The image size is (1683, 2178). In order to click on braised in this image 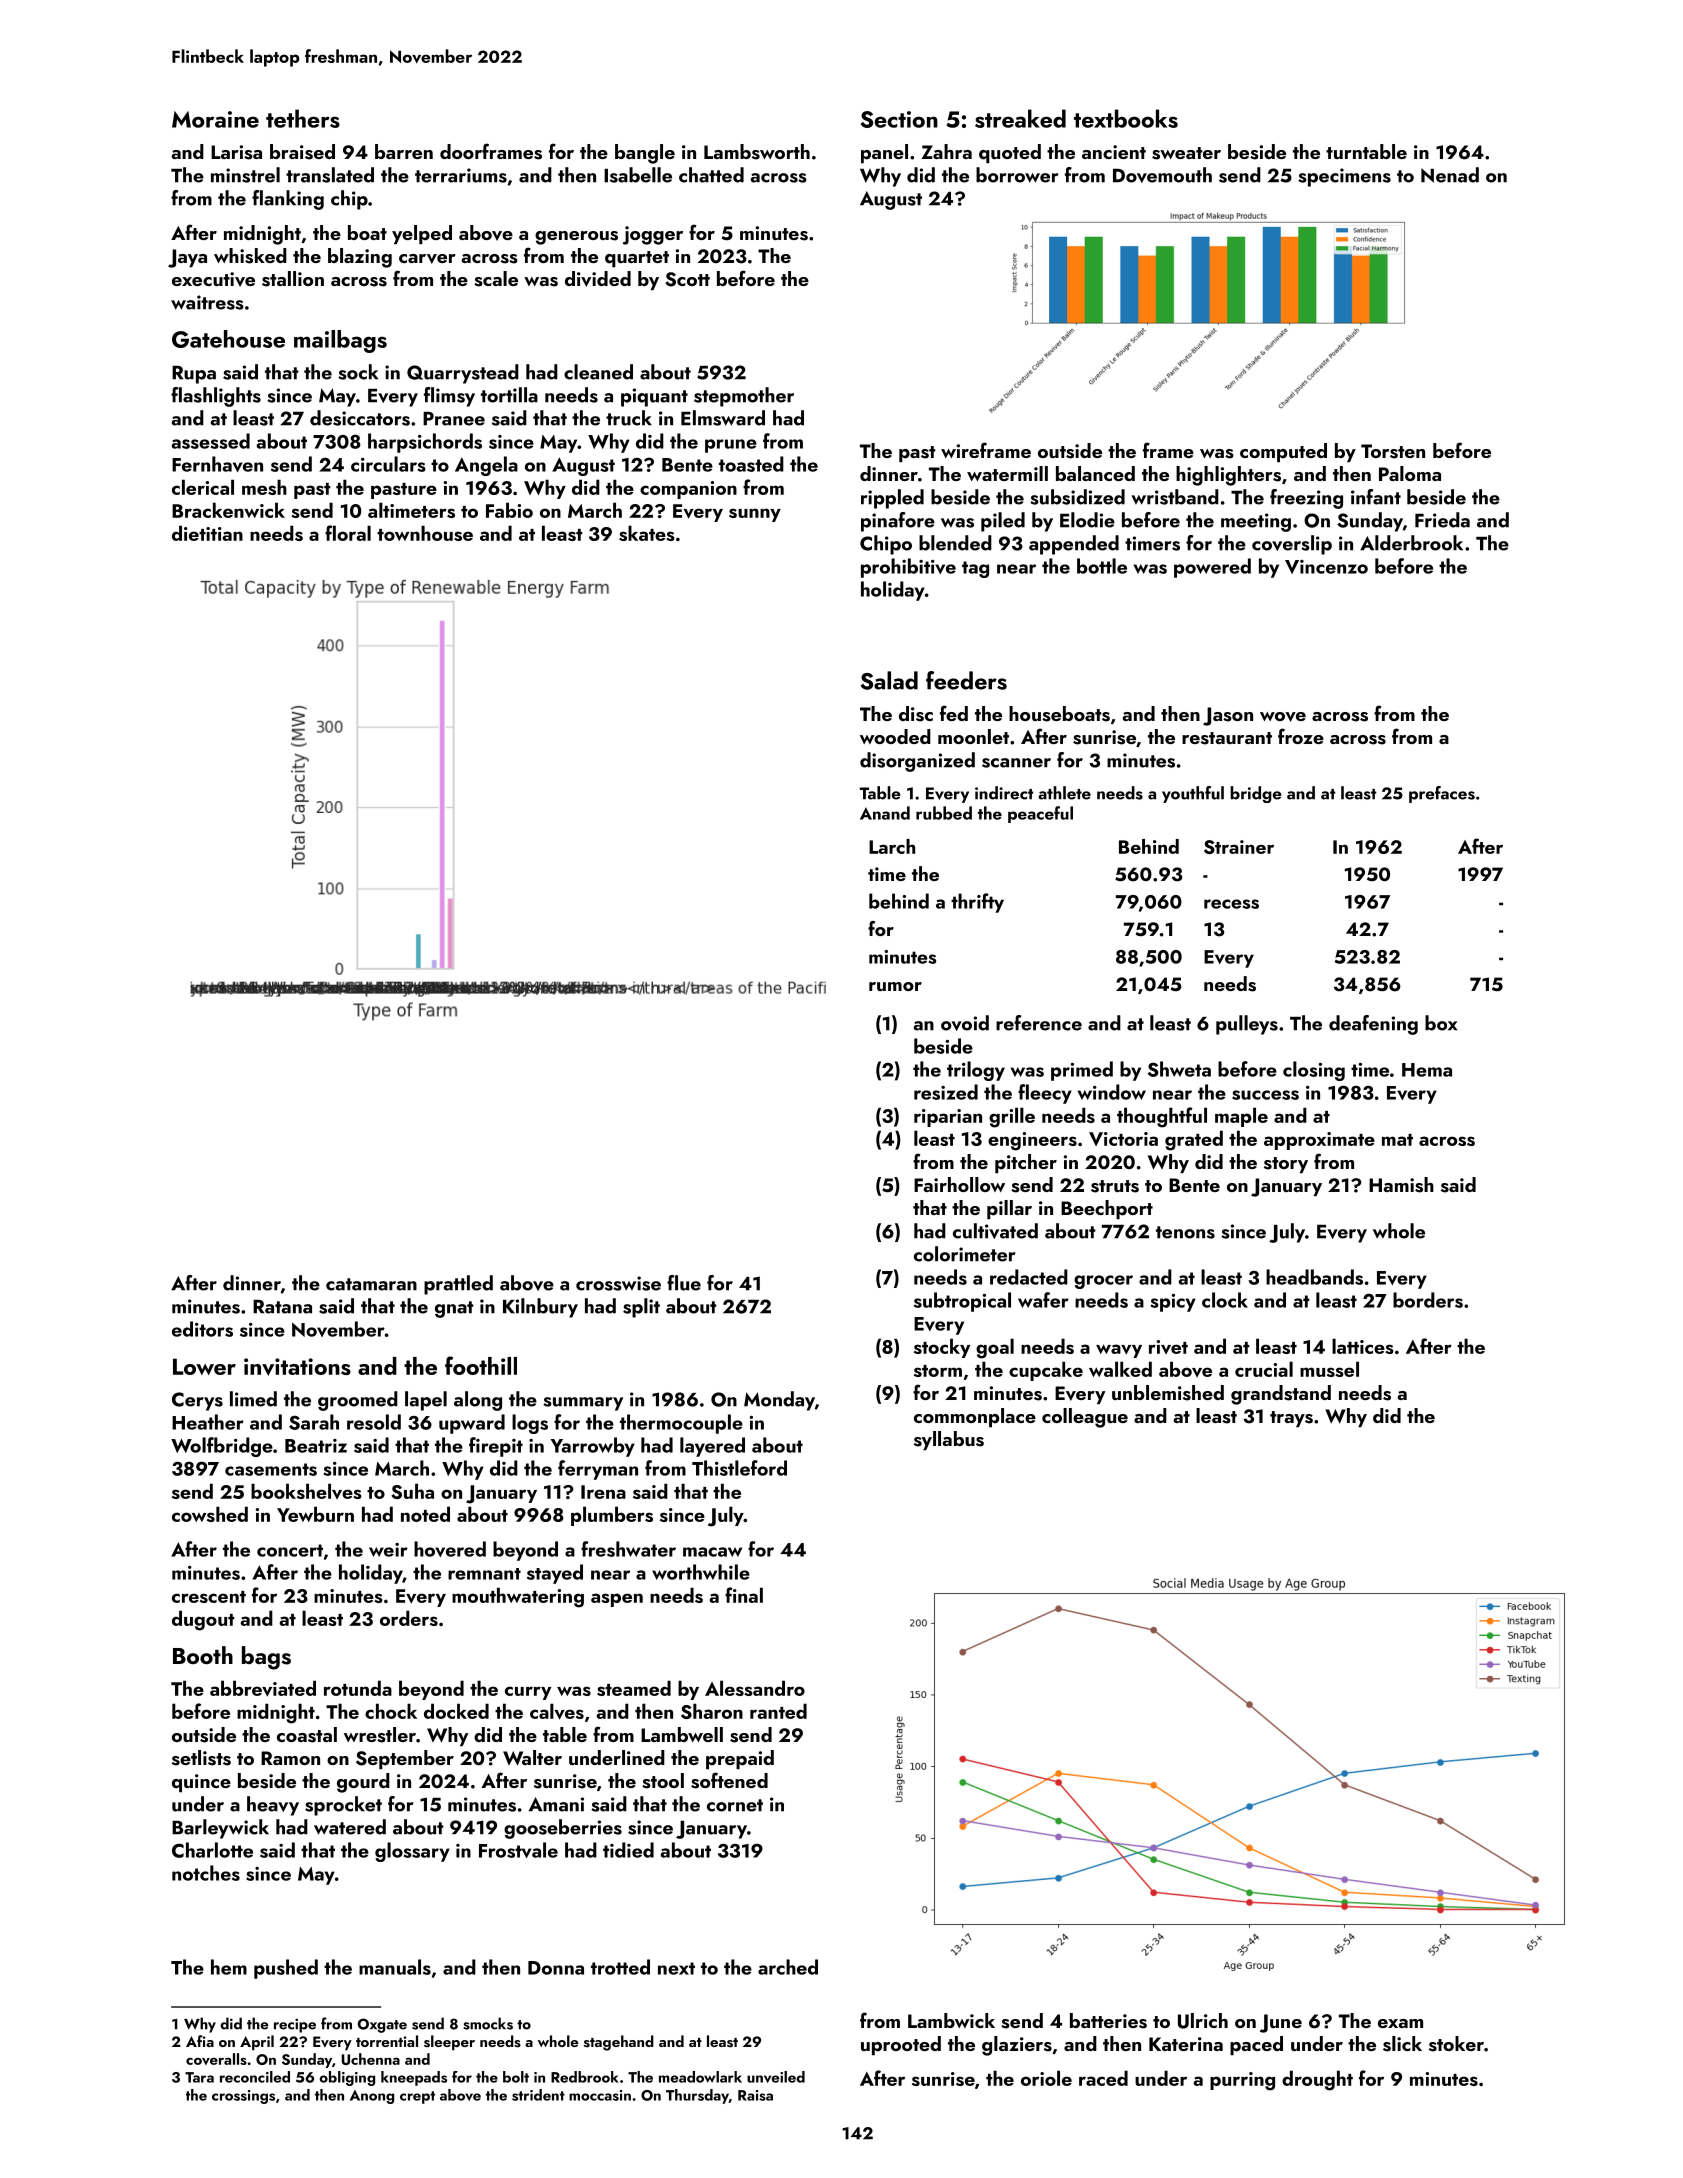, I will do `click(302, 152)`.
